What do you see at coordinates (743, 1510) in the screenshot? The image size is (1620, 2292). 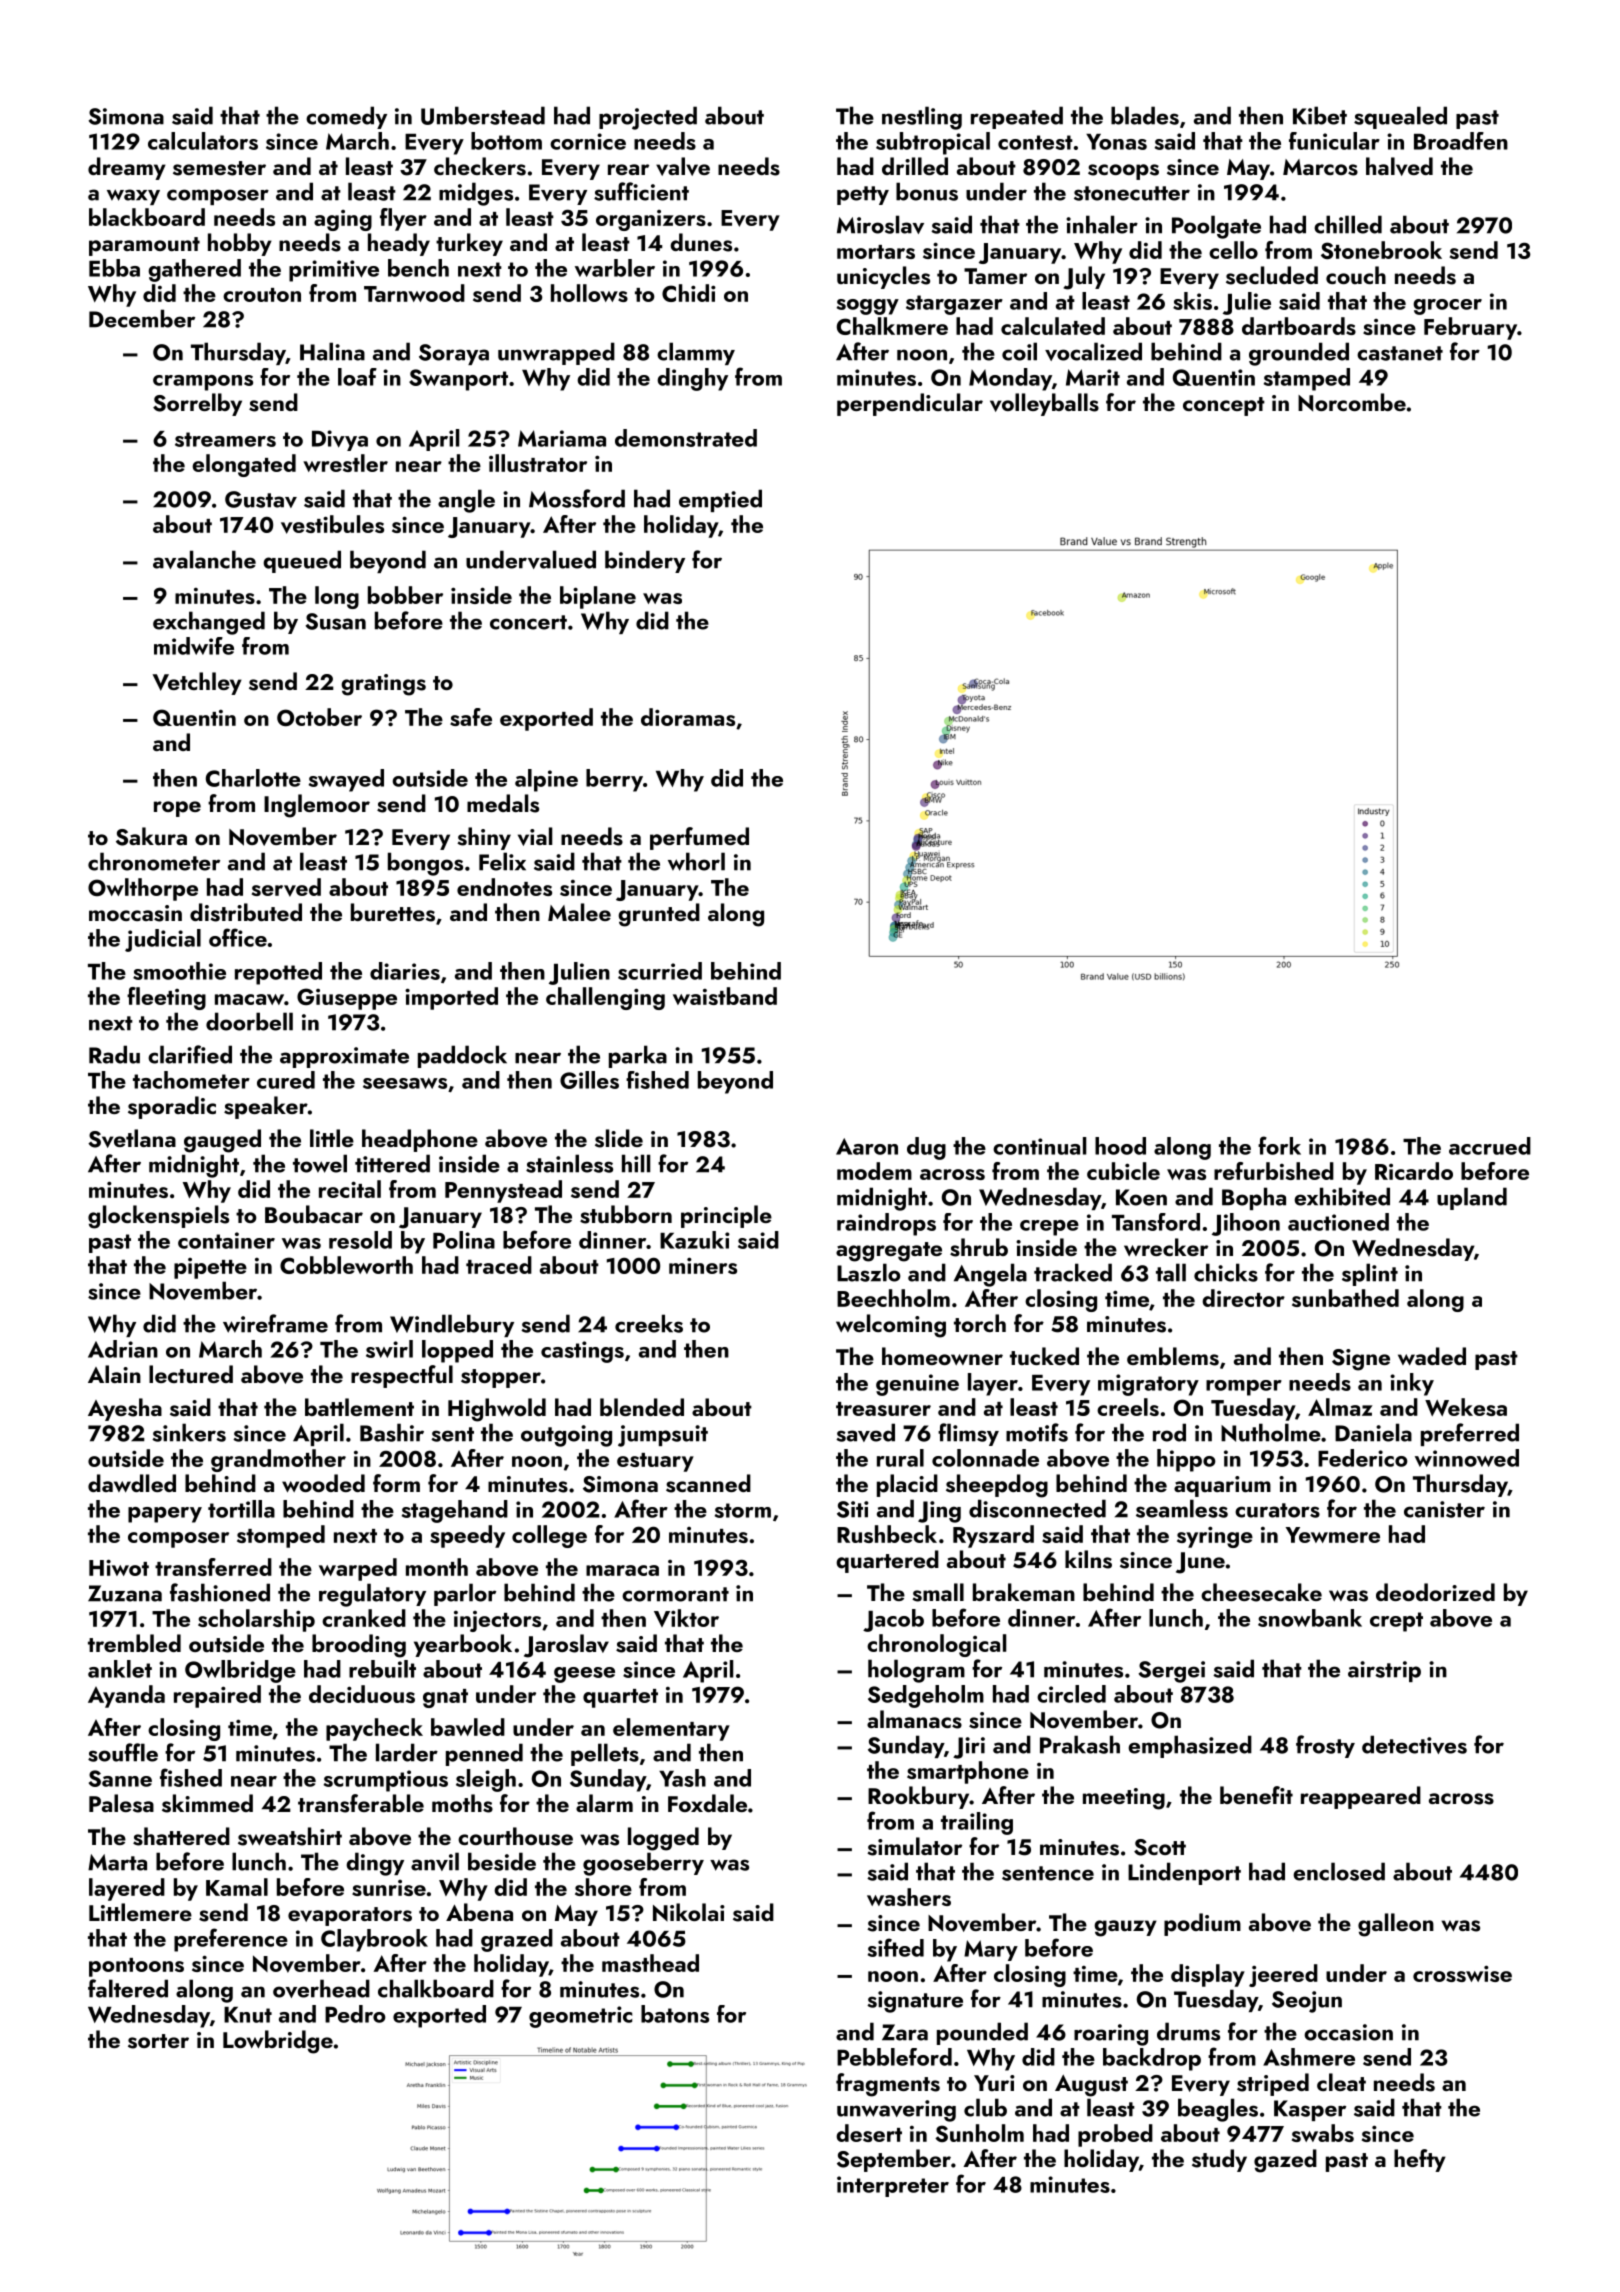 I see `storm` at bounding box center [743, 1510].
